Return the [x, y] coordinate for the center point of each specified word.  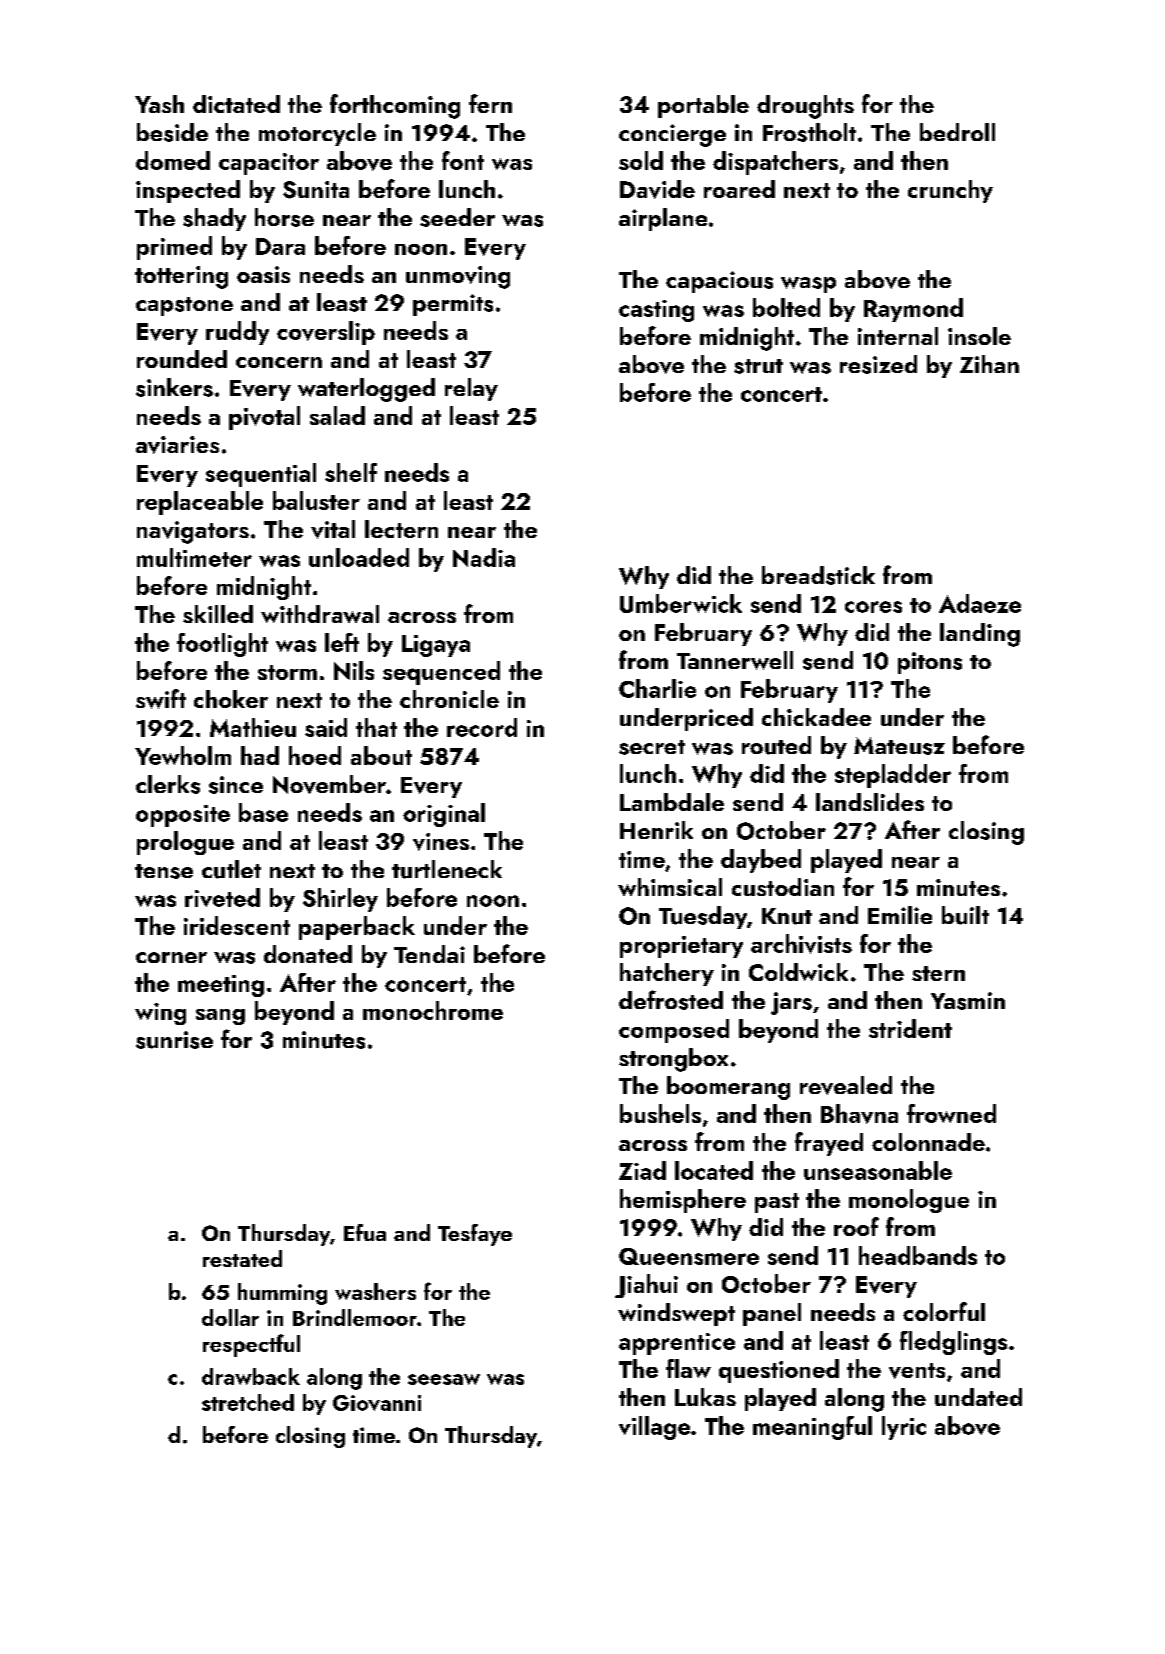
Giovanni [377, 1403]
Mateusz [899, 746]
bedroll [957, 132]
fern [490, 103]
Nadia [484, 557]
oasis [263, 274]
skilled [218, 614]
